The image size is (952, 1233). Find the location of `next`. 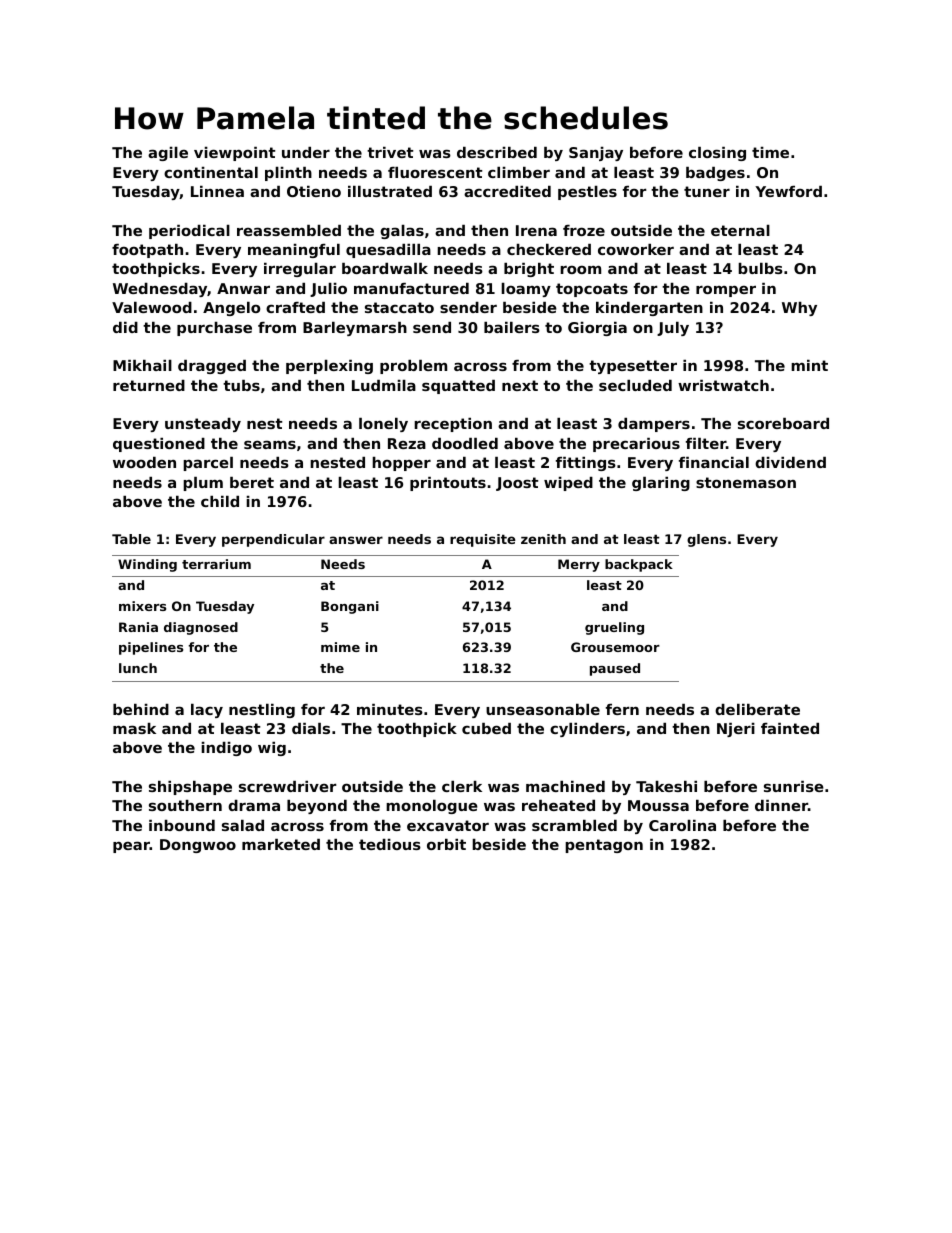

next is located at coordinates (520, 385).
